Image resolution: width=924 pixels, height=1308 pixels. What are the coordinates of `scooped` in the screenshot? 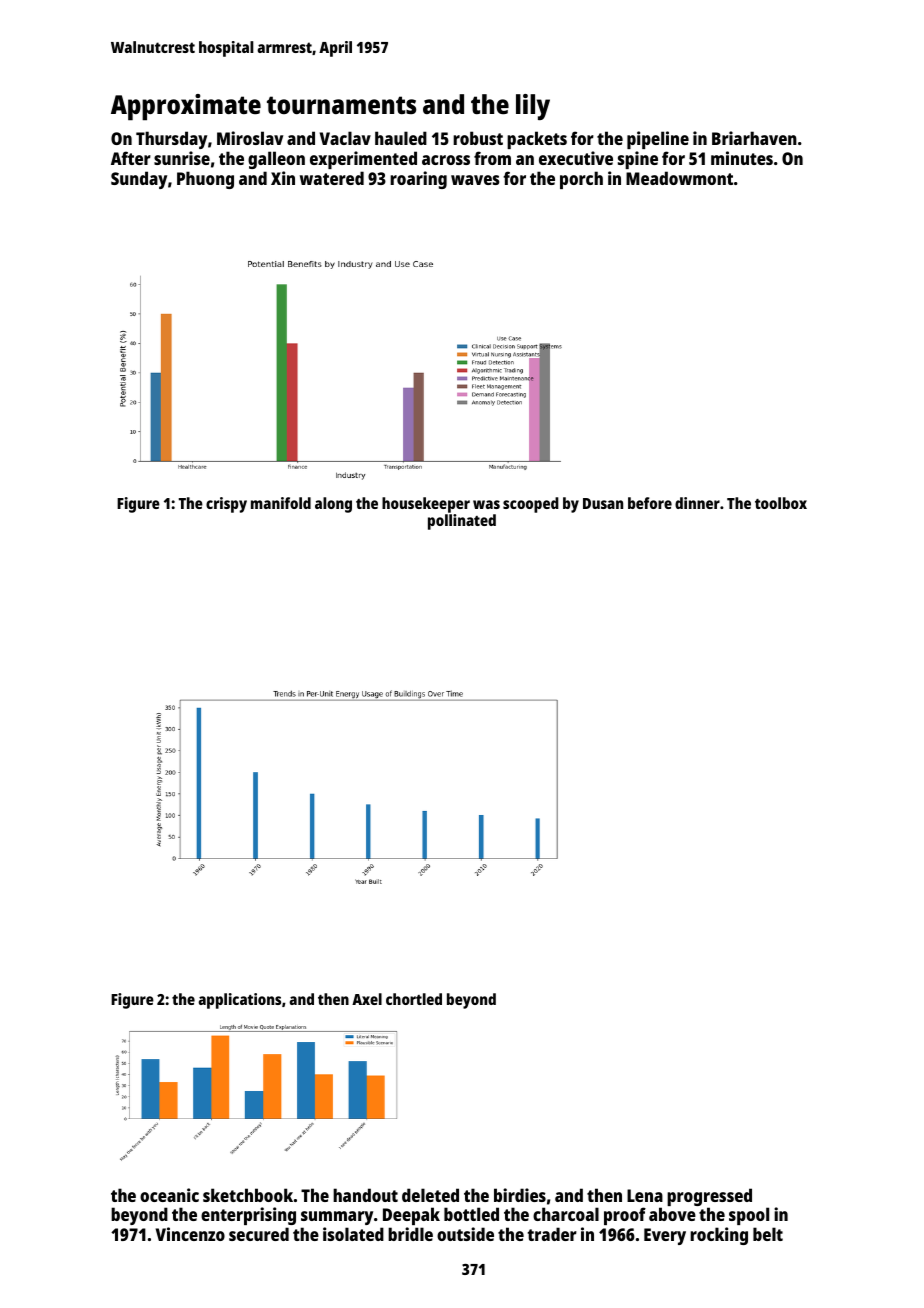 It's located at (531, 505).
